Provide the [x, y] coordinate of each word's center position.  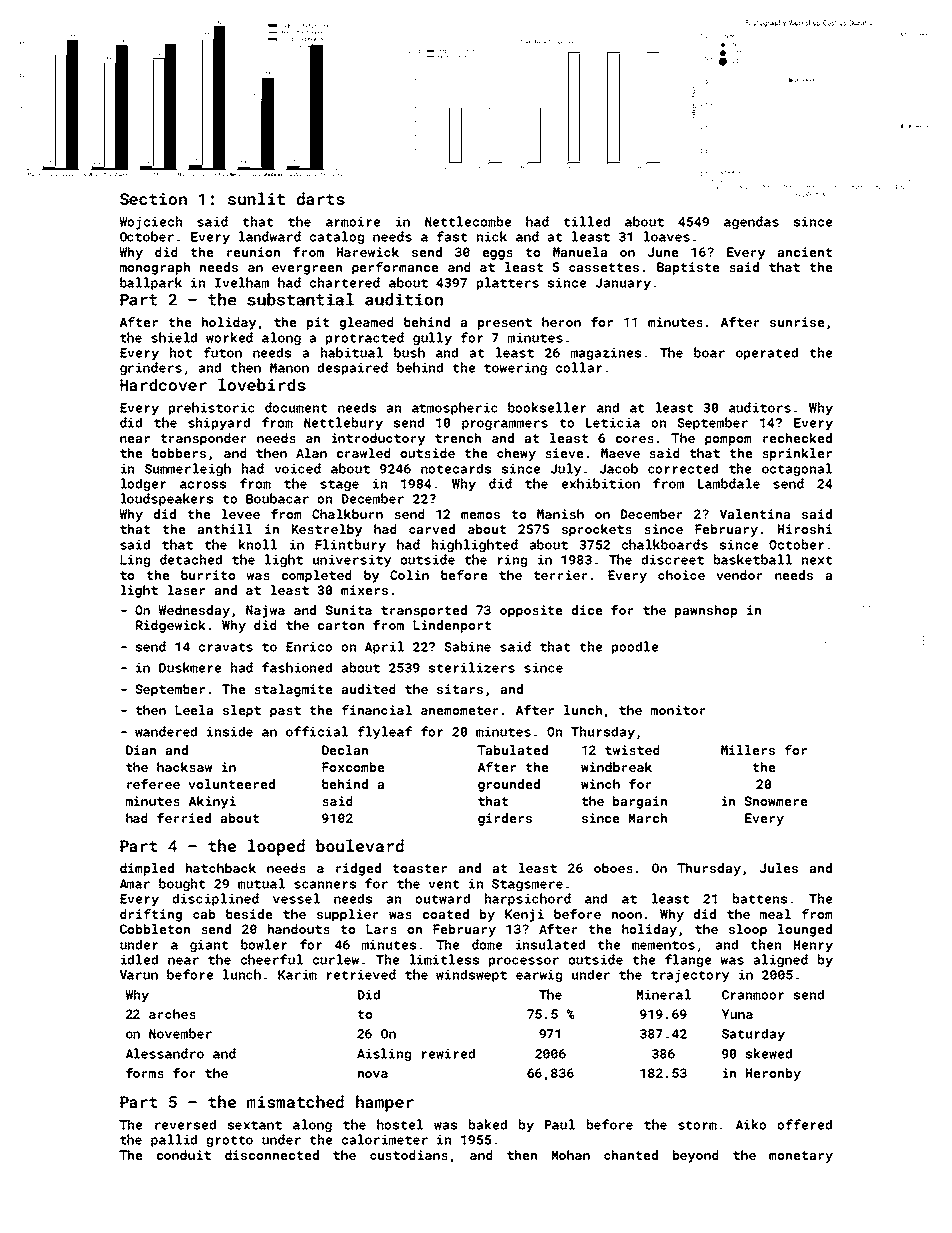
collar [579, 367]
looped [276, 847]
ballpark [151, 283]
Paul [560, 1124]
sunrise [797, 322]
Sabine [467, 646]
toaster [420, 868]
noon [627, 915]
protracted [365, 338]
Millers [748, 750]
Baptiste [688, 268]
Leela [194, 710]
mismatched [295, 1101]
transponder [204, 439]
